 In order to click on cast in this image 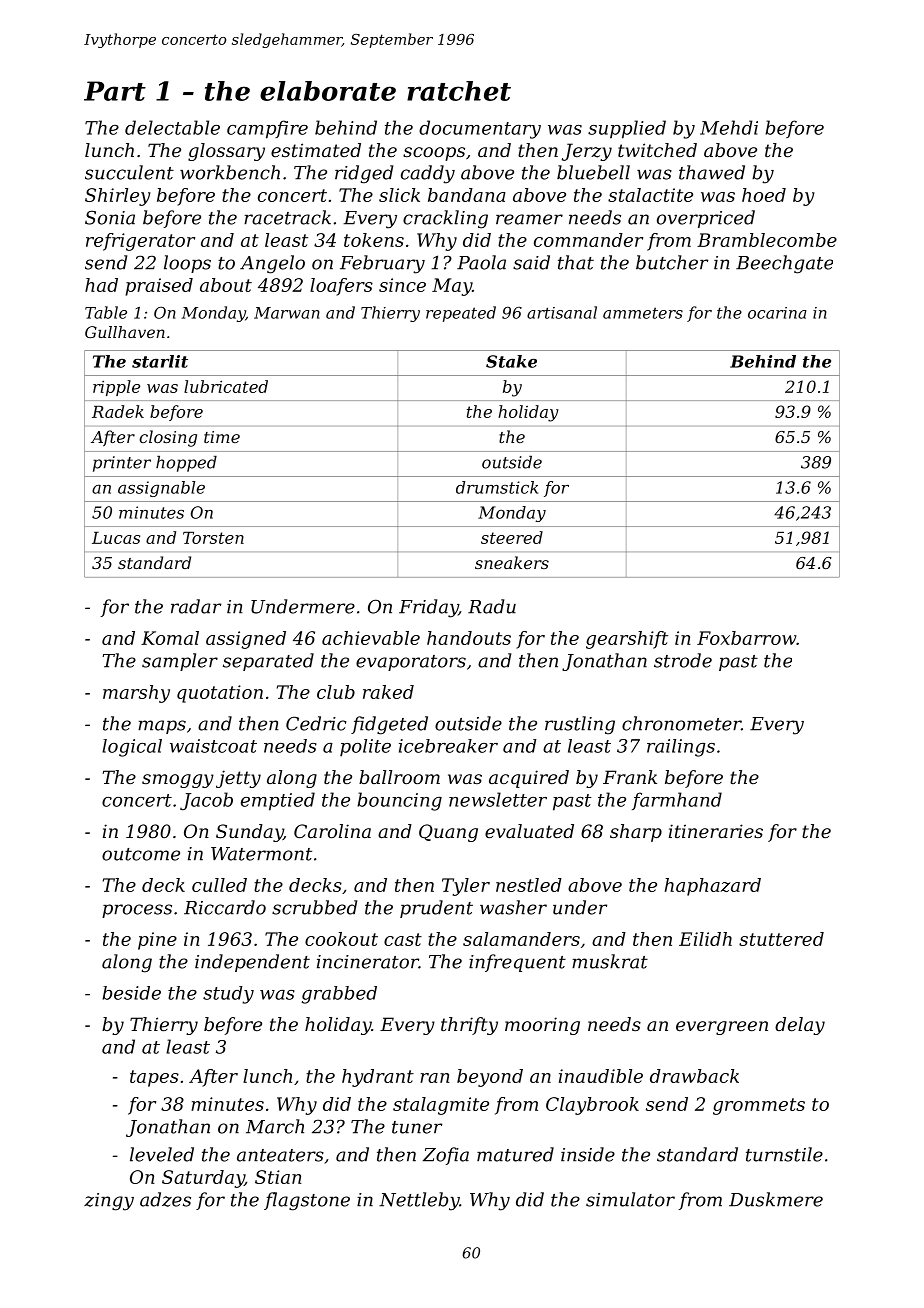, I will do `click(403, 939)`.
